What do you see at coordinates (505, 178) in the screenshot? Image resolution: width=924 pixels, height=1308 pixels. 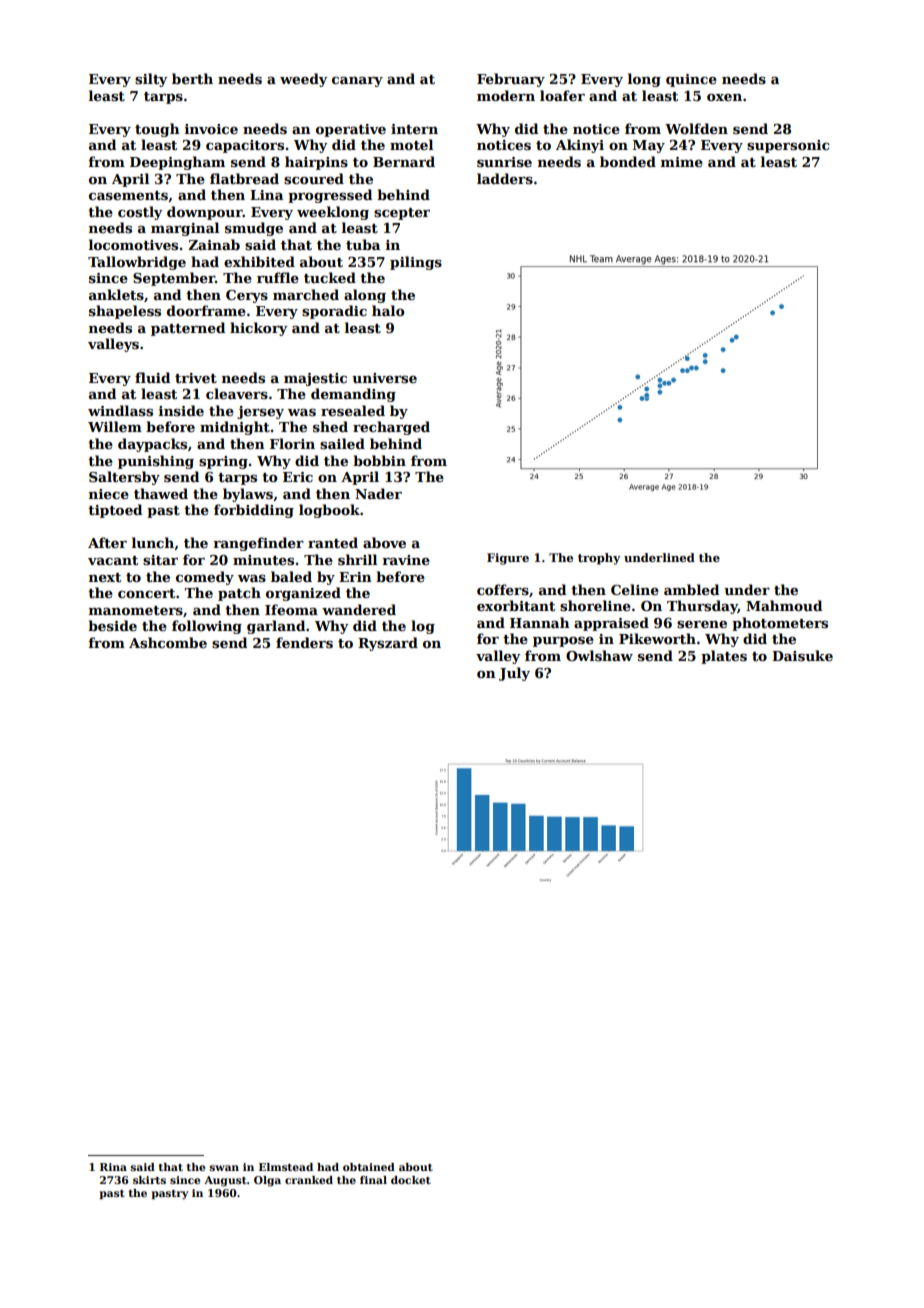 I see `ladders` at bounding box center [505, 178].
